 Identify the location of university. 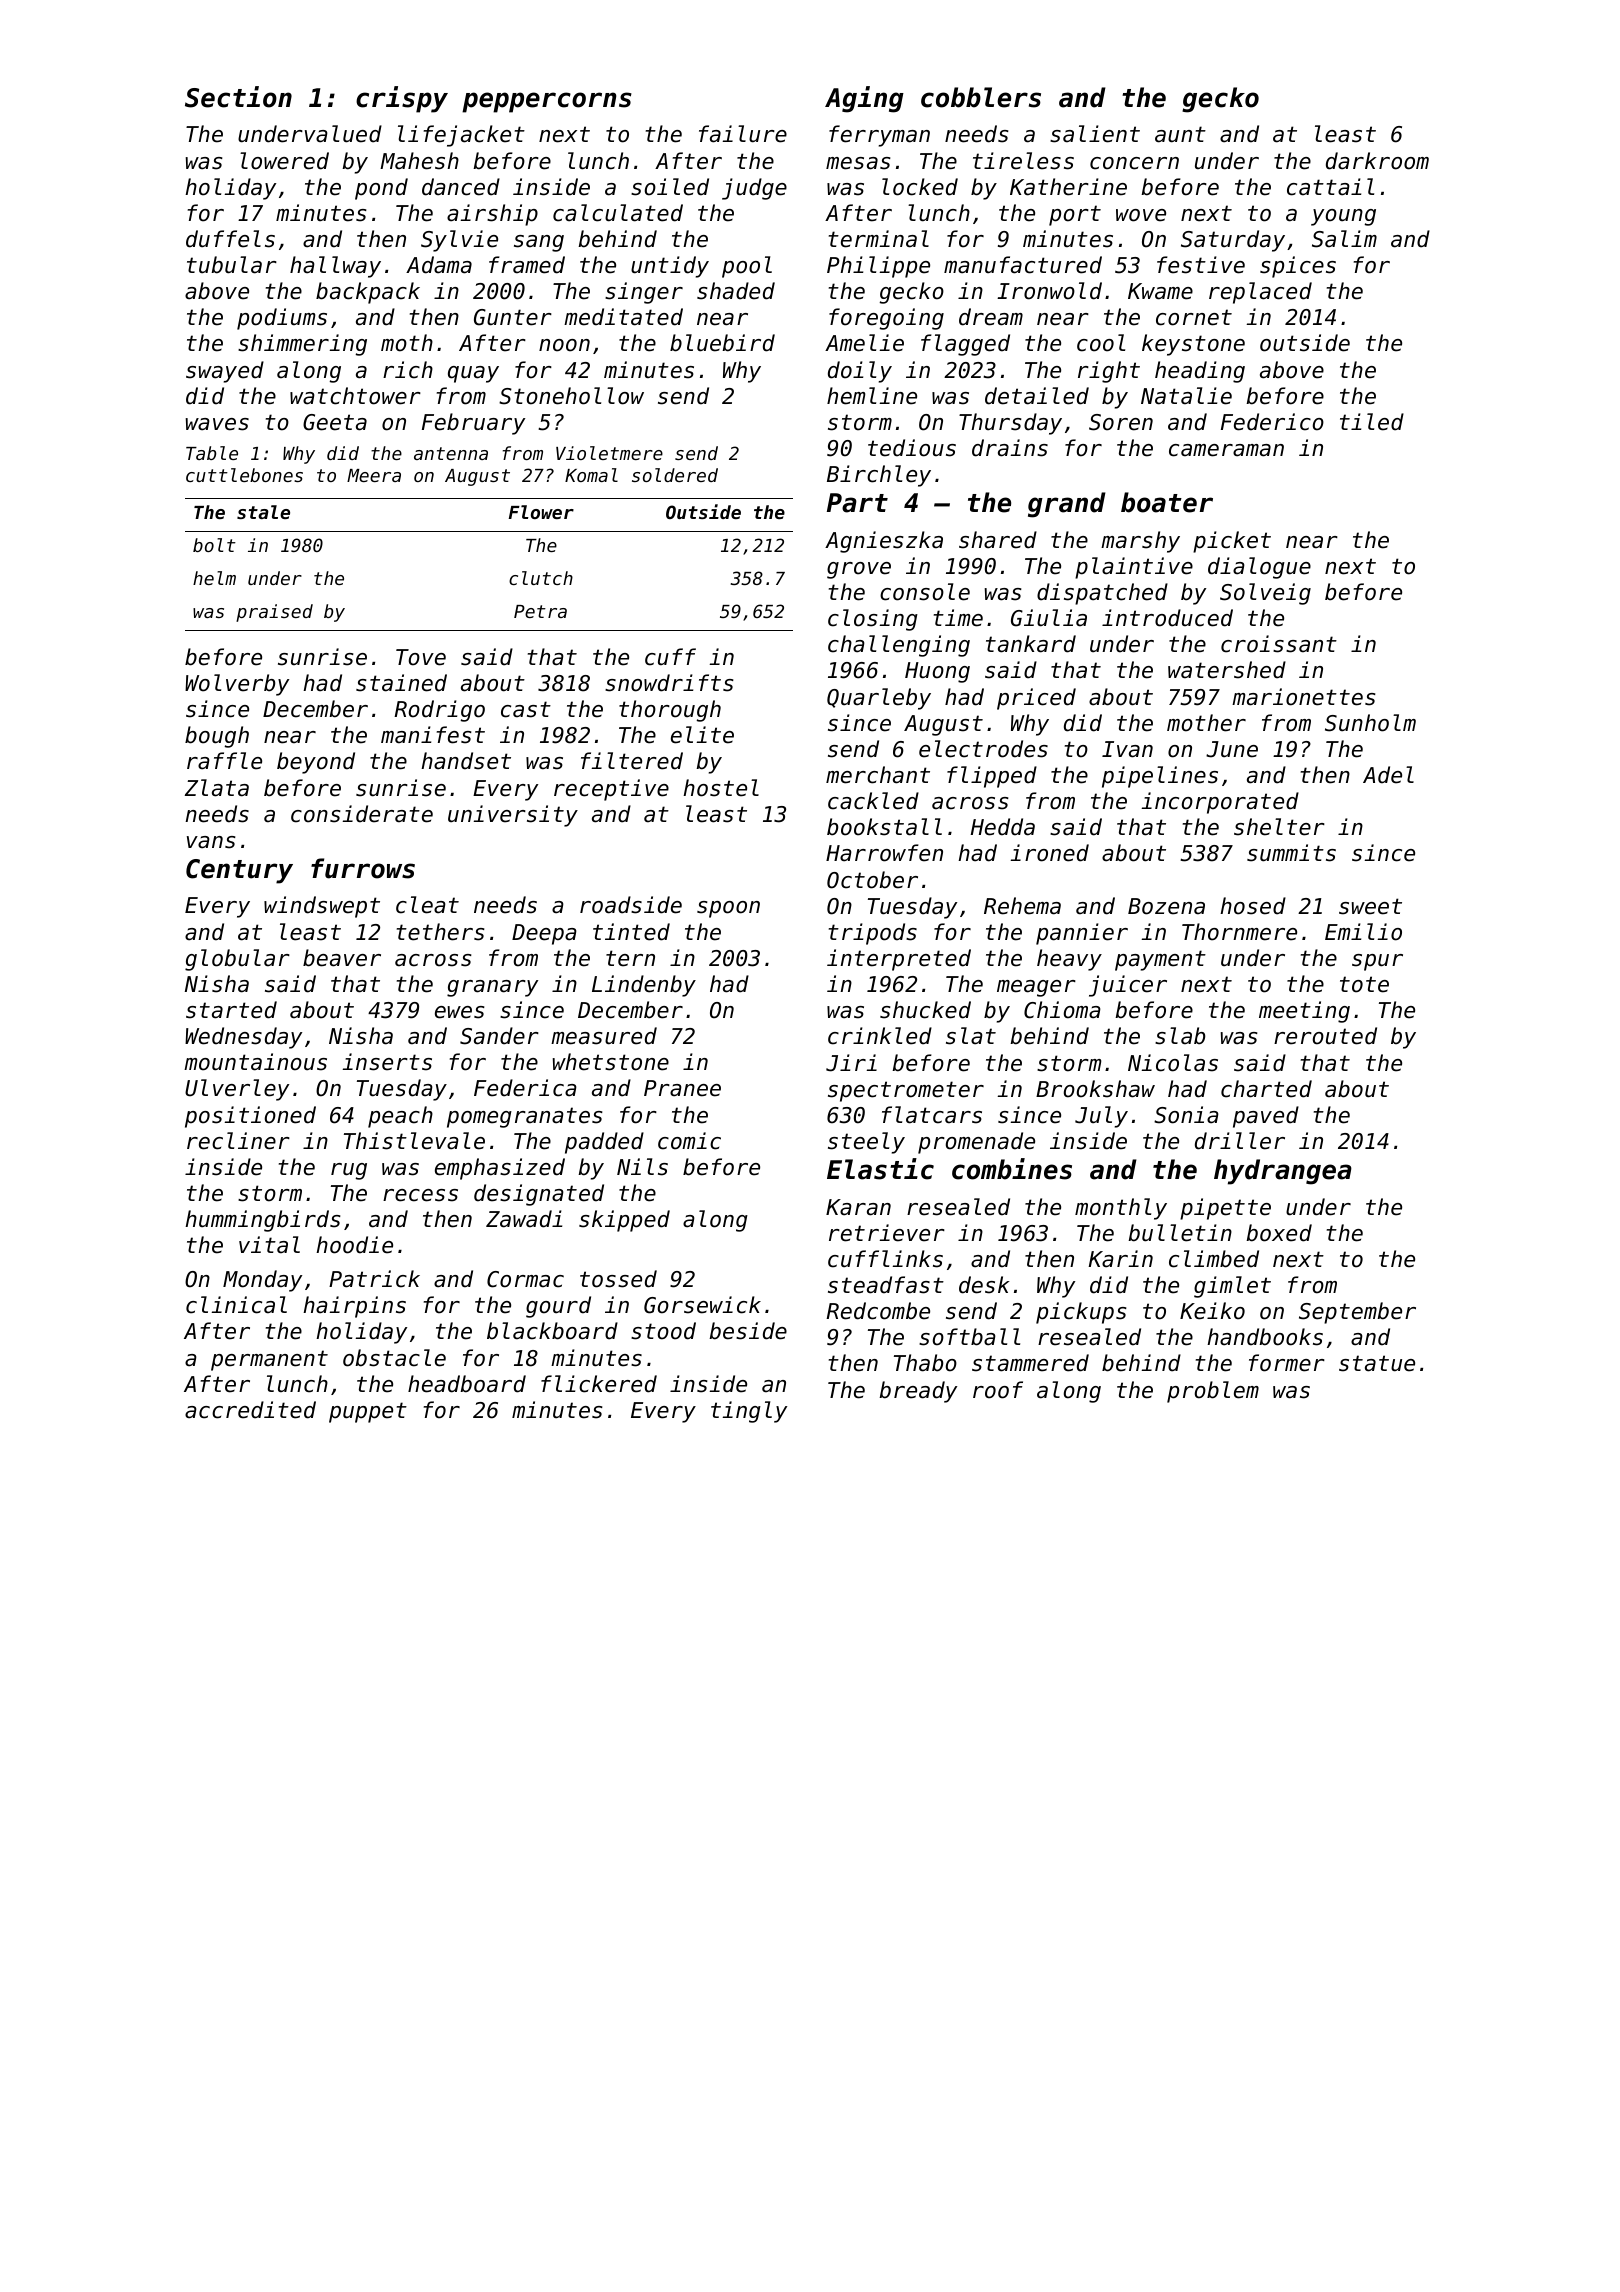
(513, 816).
